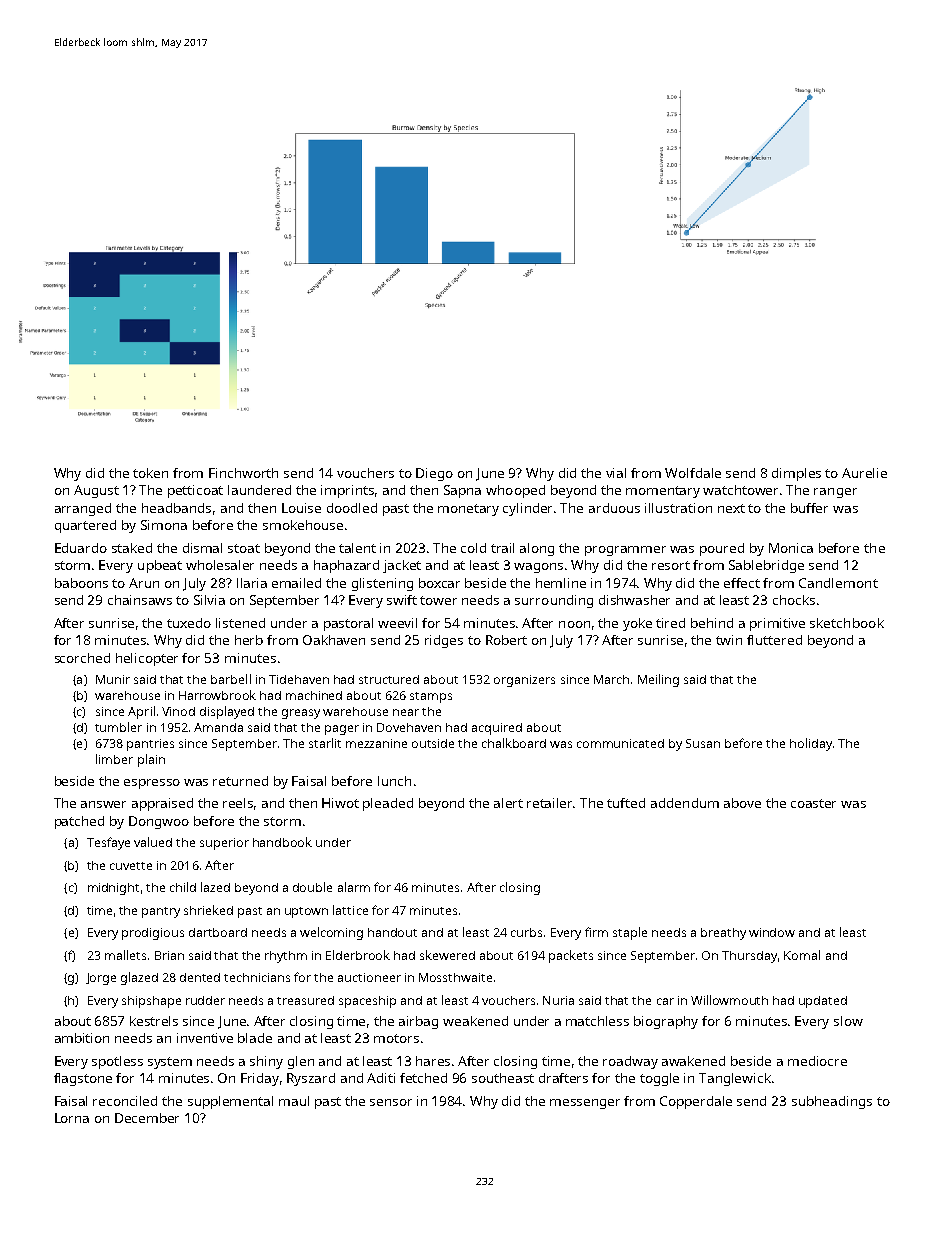 The width and height of the screenshot is (952, 1233). Describe the element at coordinates (354, 887) in the screenshot. I see `alarm` at that location.
